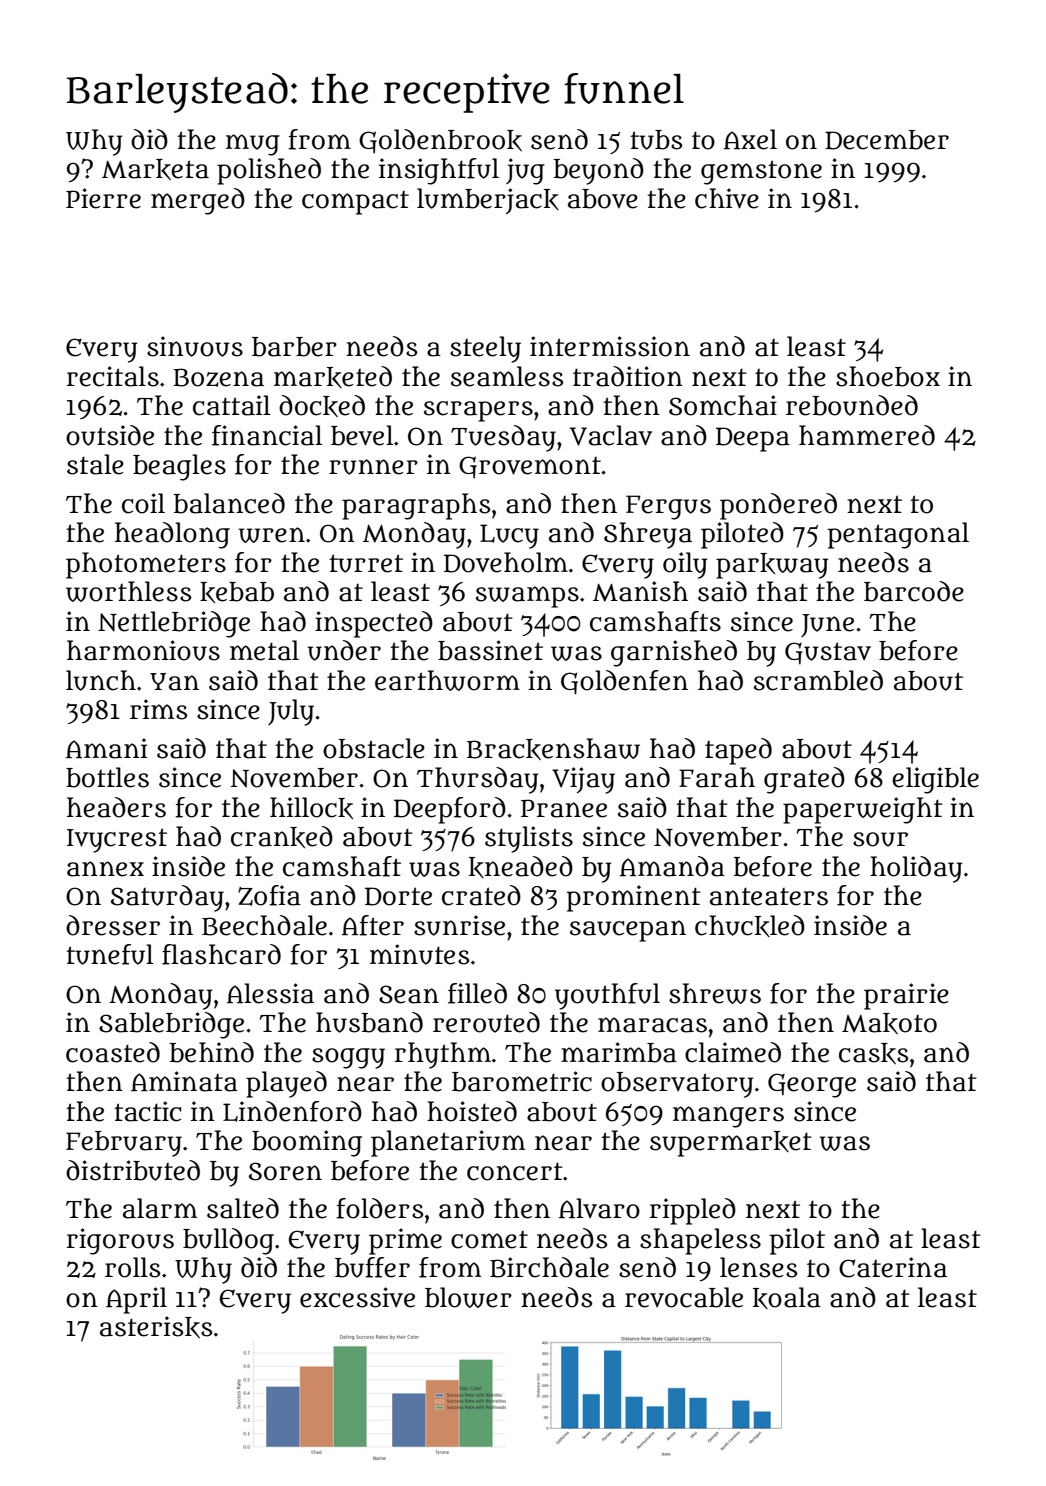  I want to click on harmonious, so click(143, 650).
